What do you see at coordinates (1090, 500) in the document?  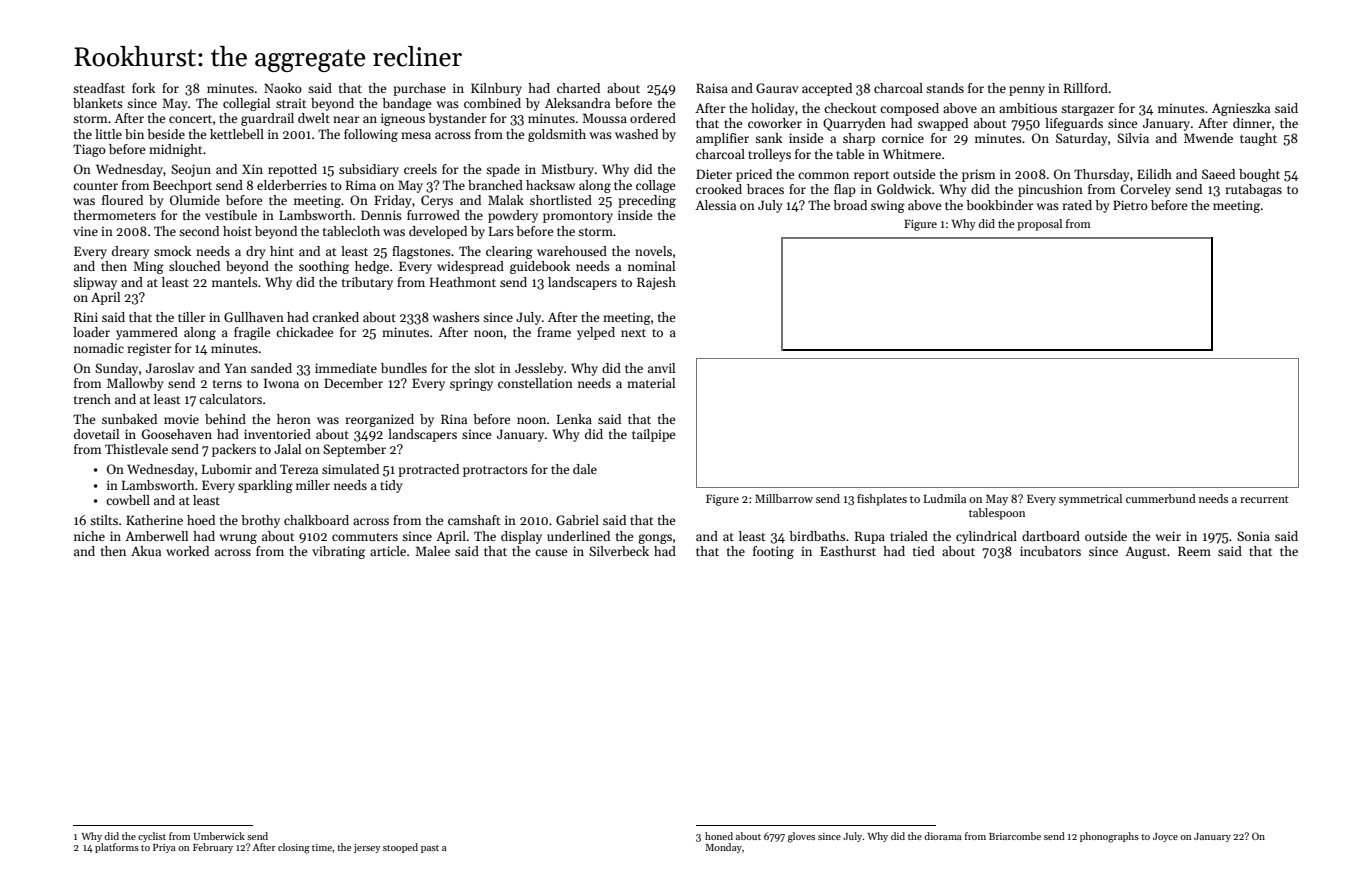 I see `symmetrical` at bounding box center [1090, 500].
